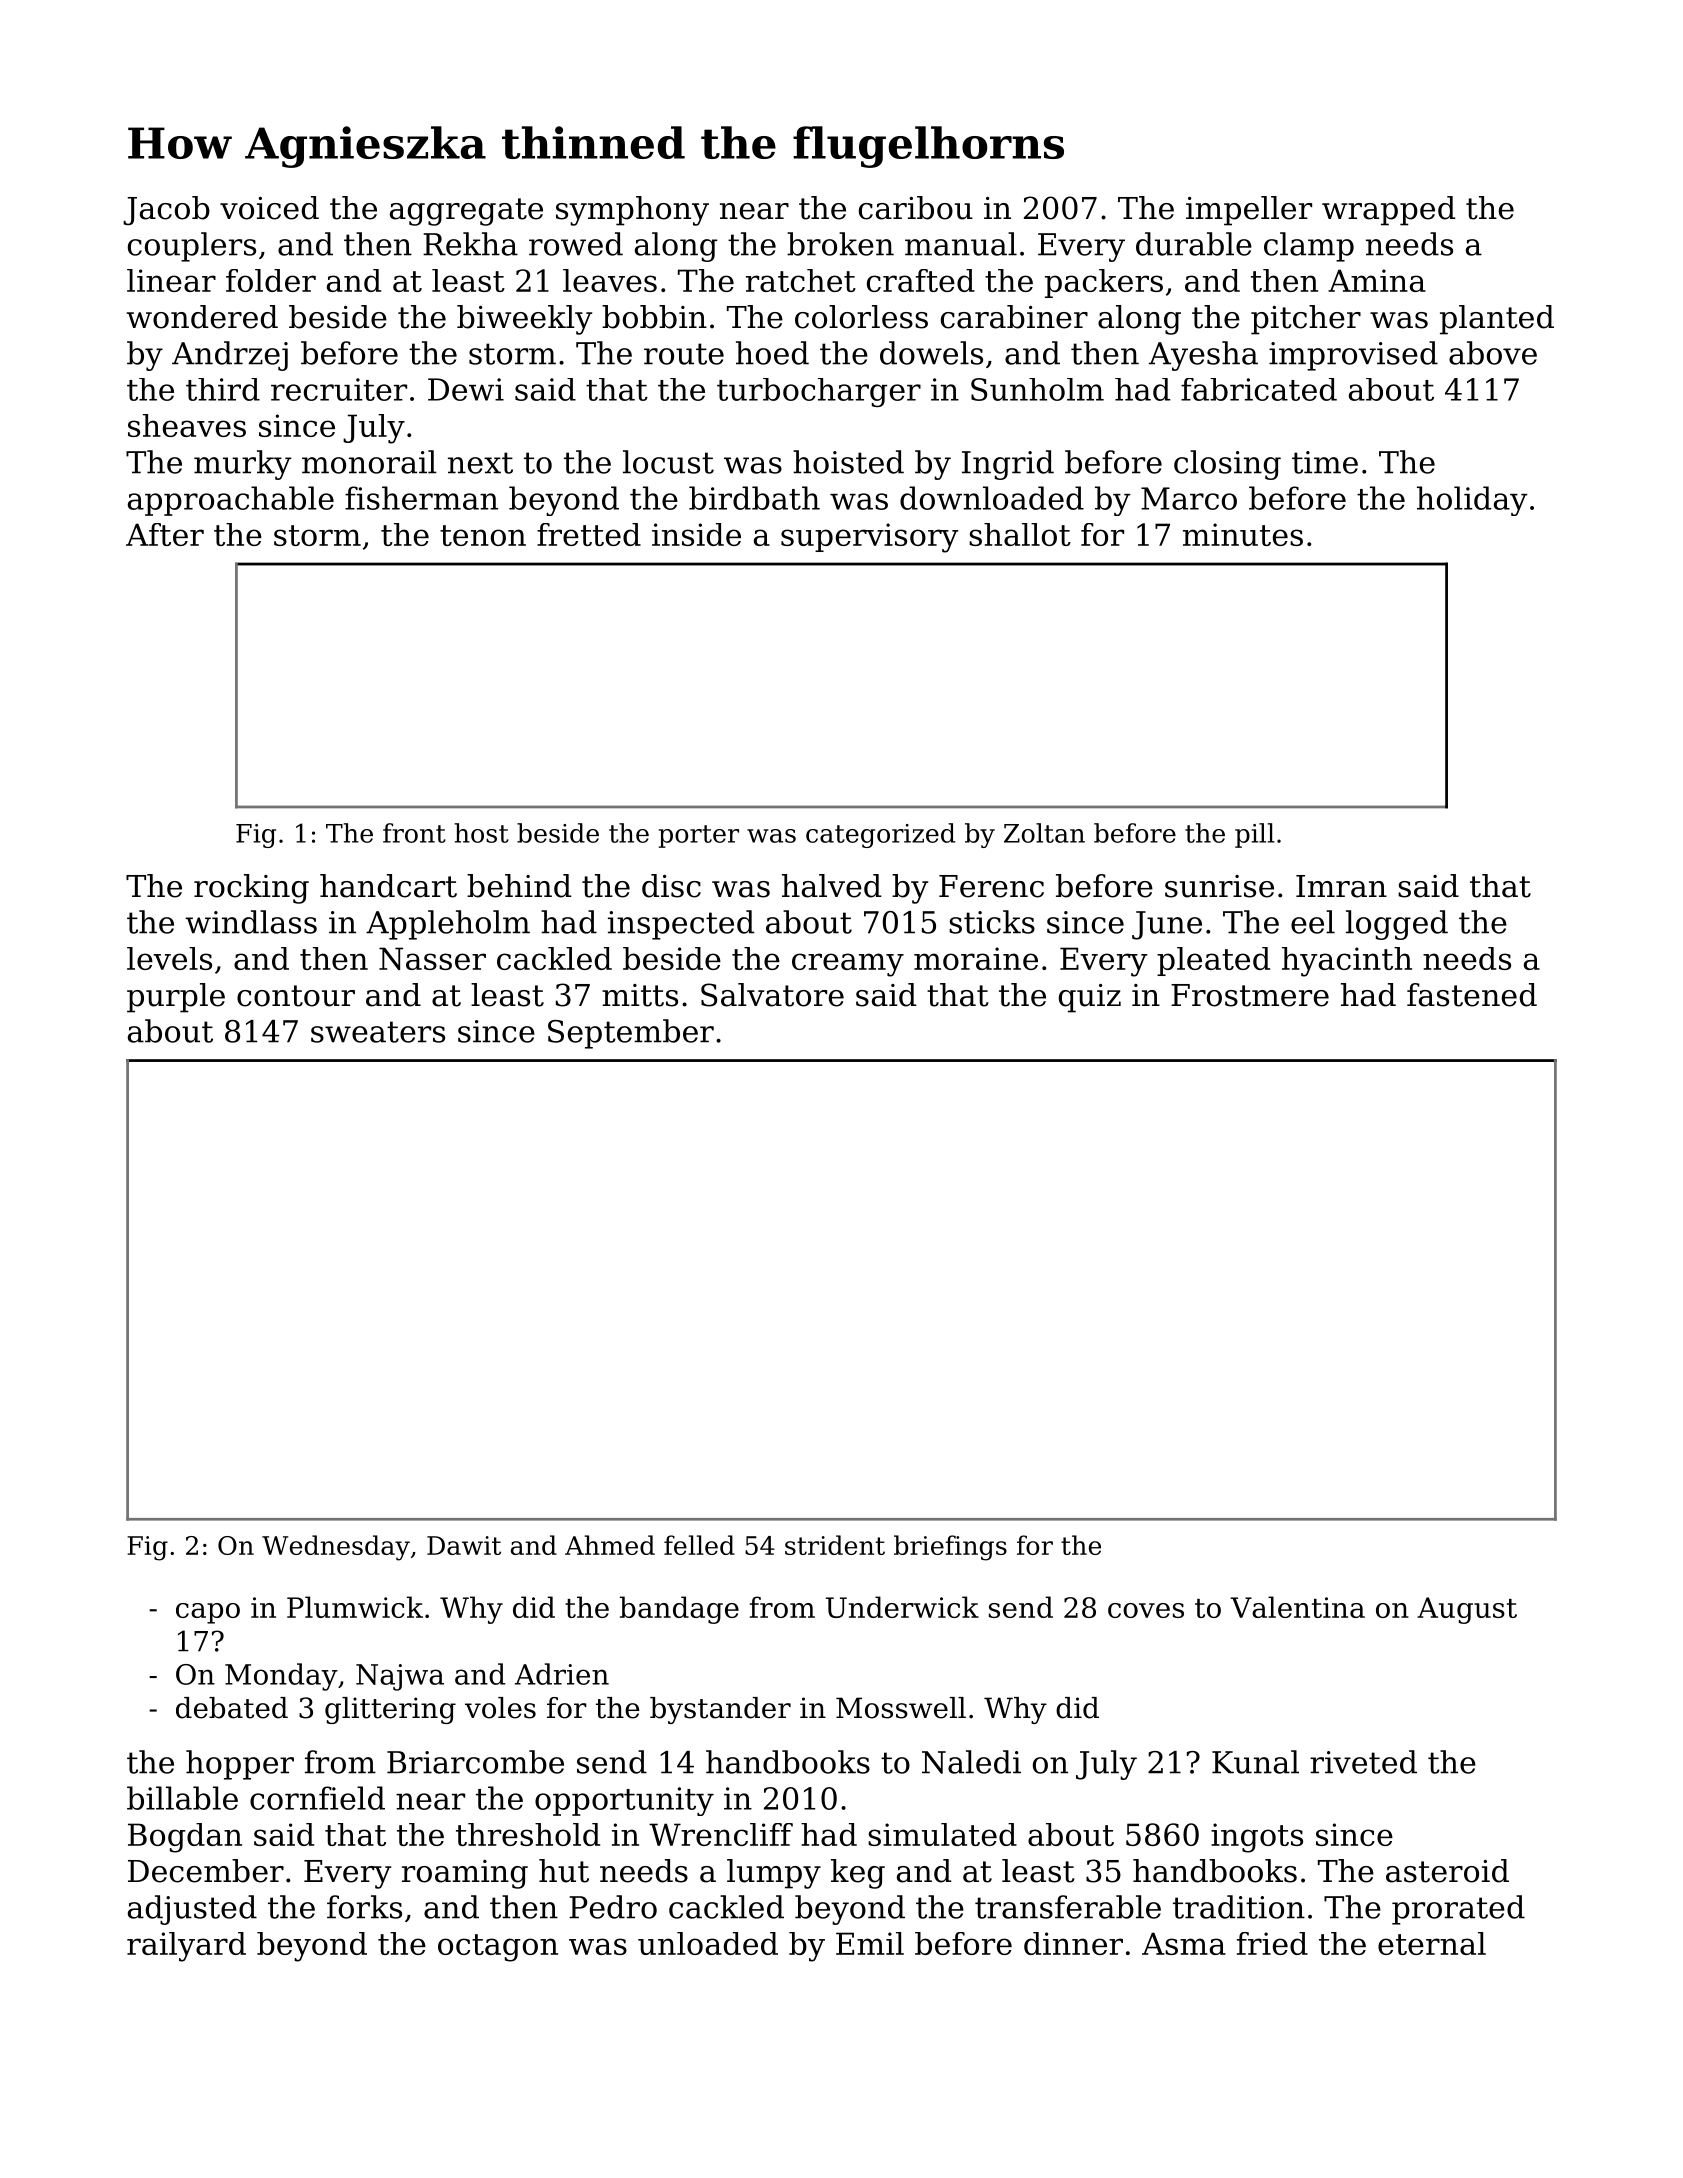 Image resolution: width=1683 pixels, height=2178 pixels. What do you see at coordinates (1472, 995) in the screenshot?
I see `fastened` at bounding box center [1472, 995].
